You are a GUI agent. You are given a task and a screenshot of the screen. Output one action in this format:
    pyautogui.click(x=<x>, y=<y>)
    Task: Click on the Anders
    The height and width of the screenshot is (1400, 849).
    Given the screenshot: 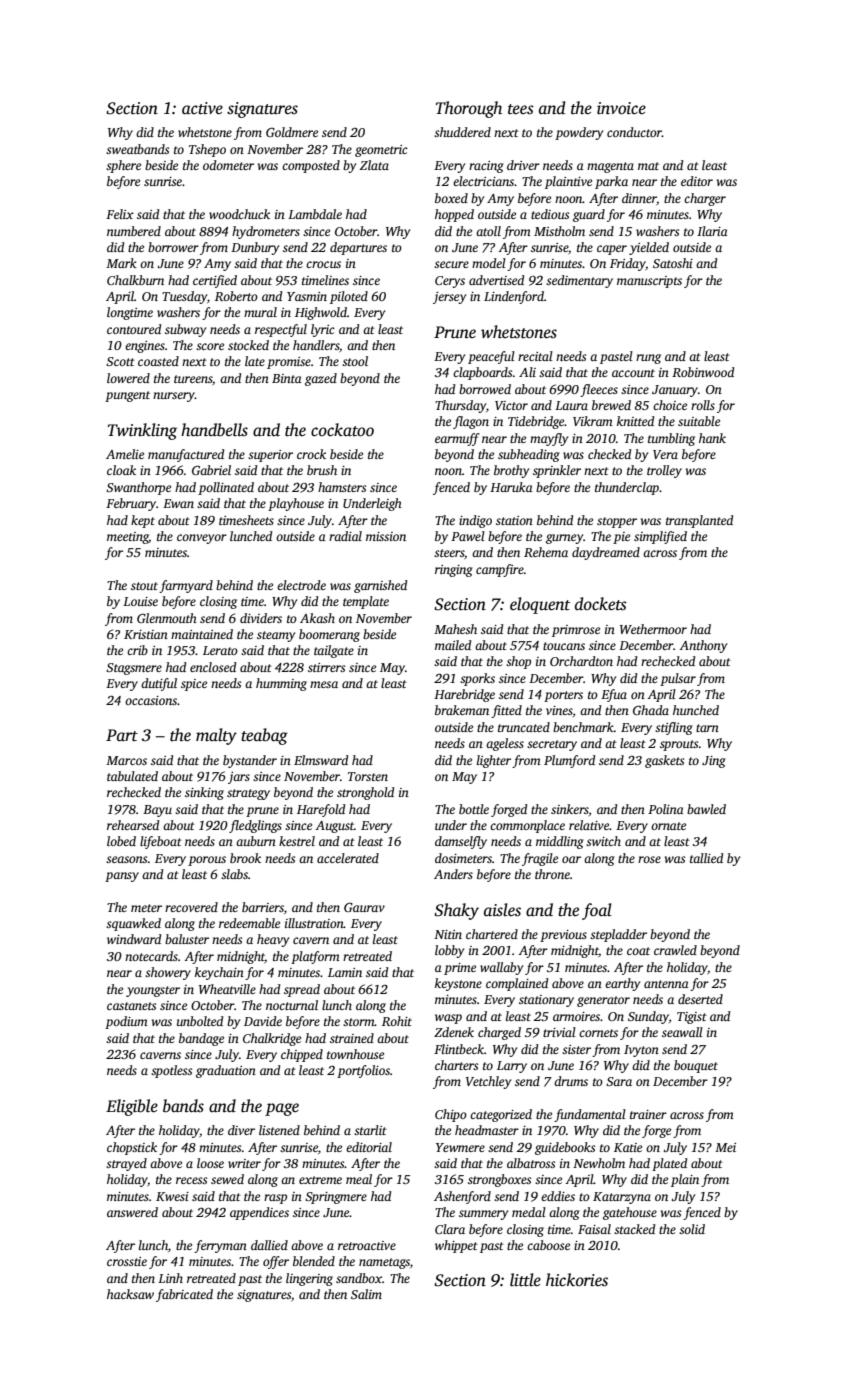 What is the action you would take?
    pyautogui.click(x=453, y=874)
